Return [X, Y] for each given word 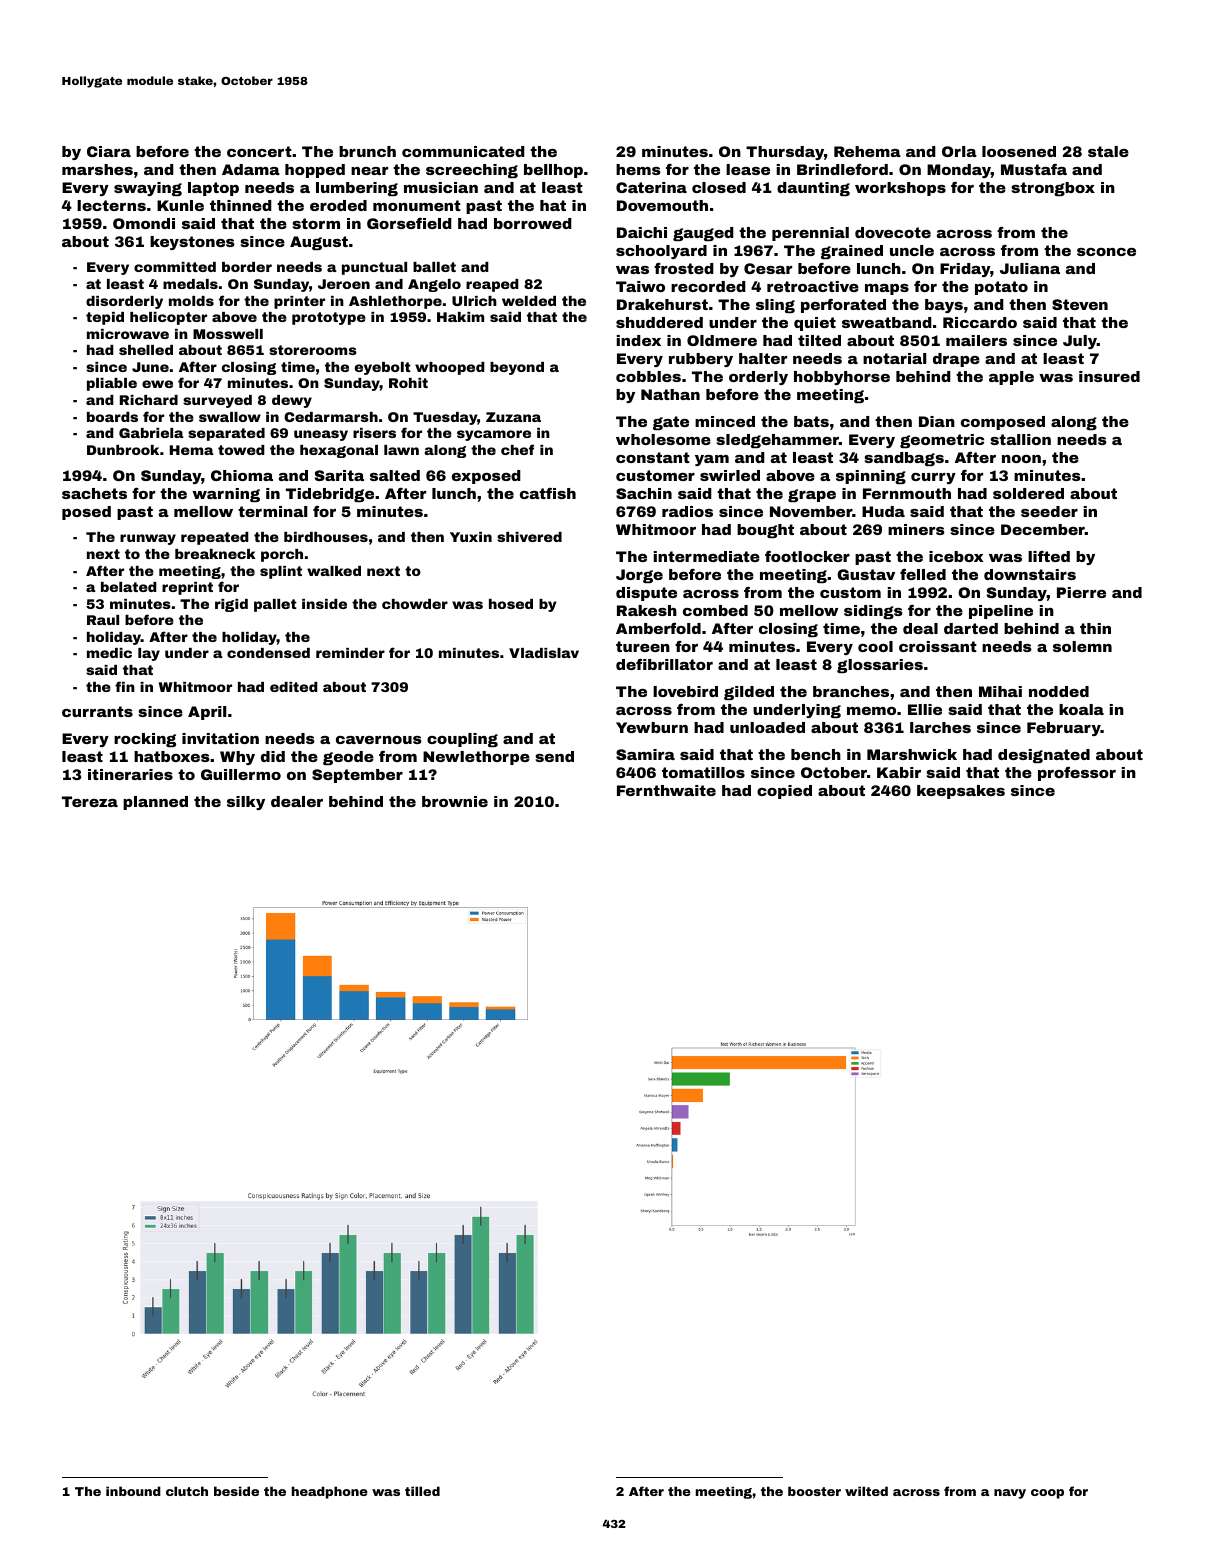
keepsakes [961, 792]
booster [814, 1491]
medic [109, 653]
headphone [330, 1492]
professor [1077, 774]
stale [1108, 151]
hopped [315, 171]
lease [748, 169]
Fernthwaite [666, 790]
